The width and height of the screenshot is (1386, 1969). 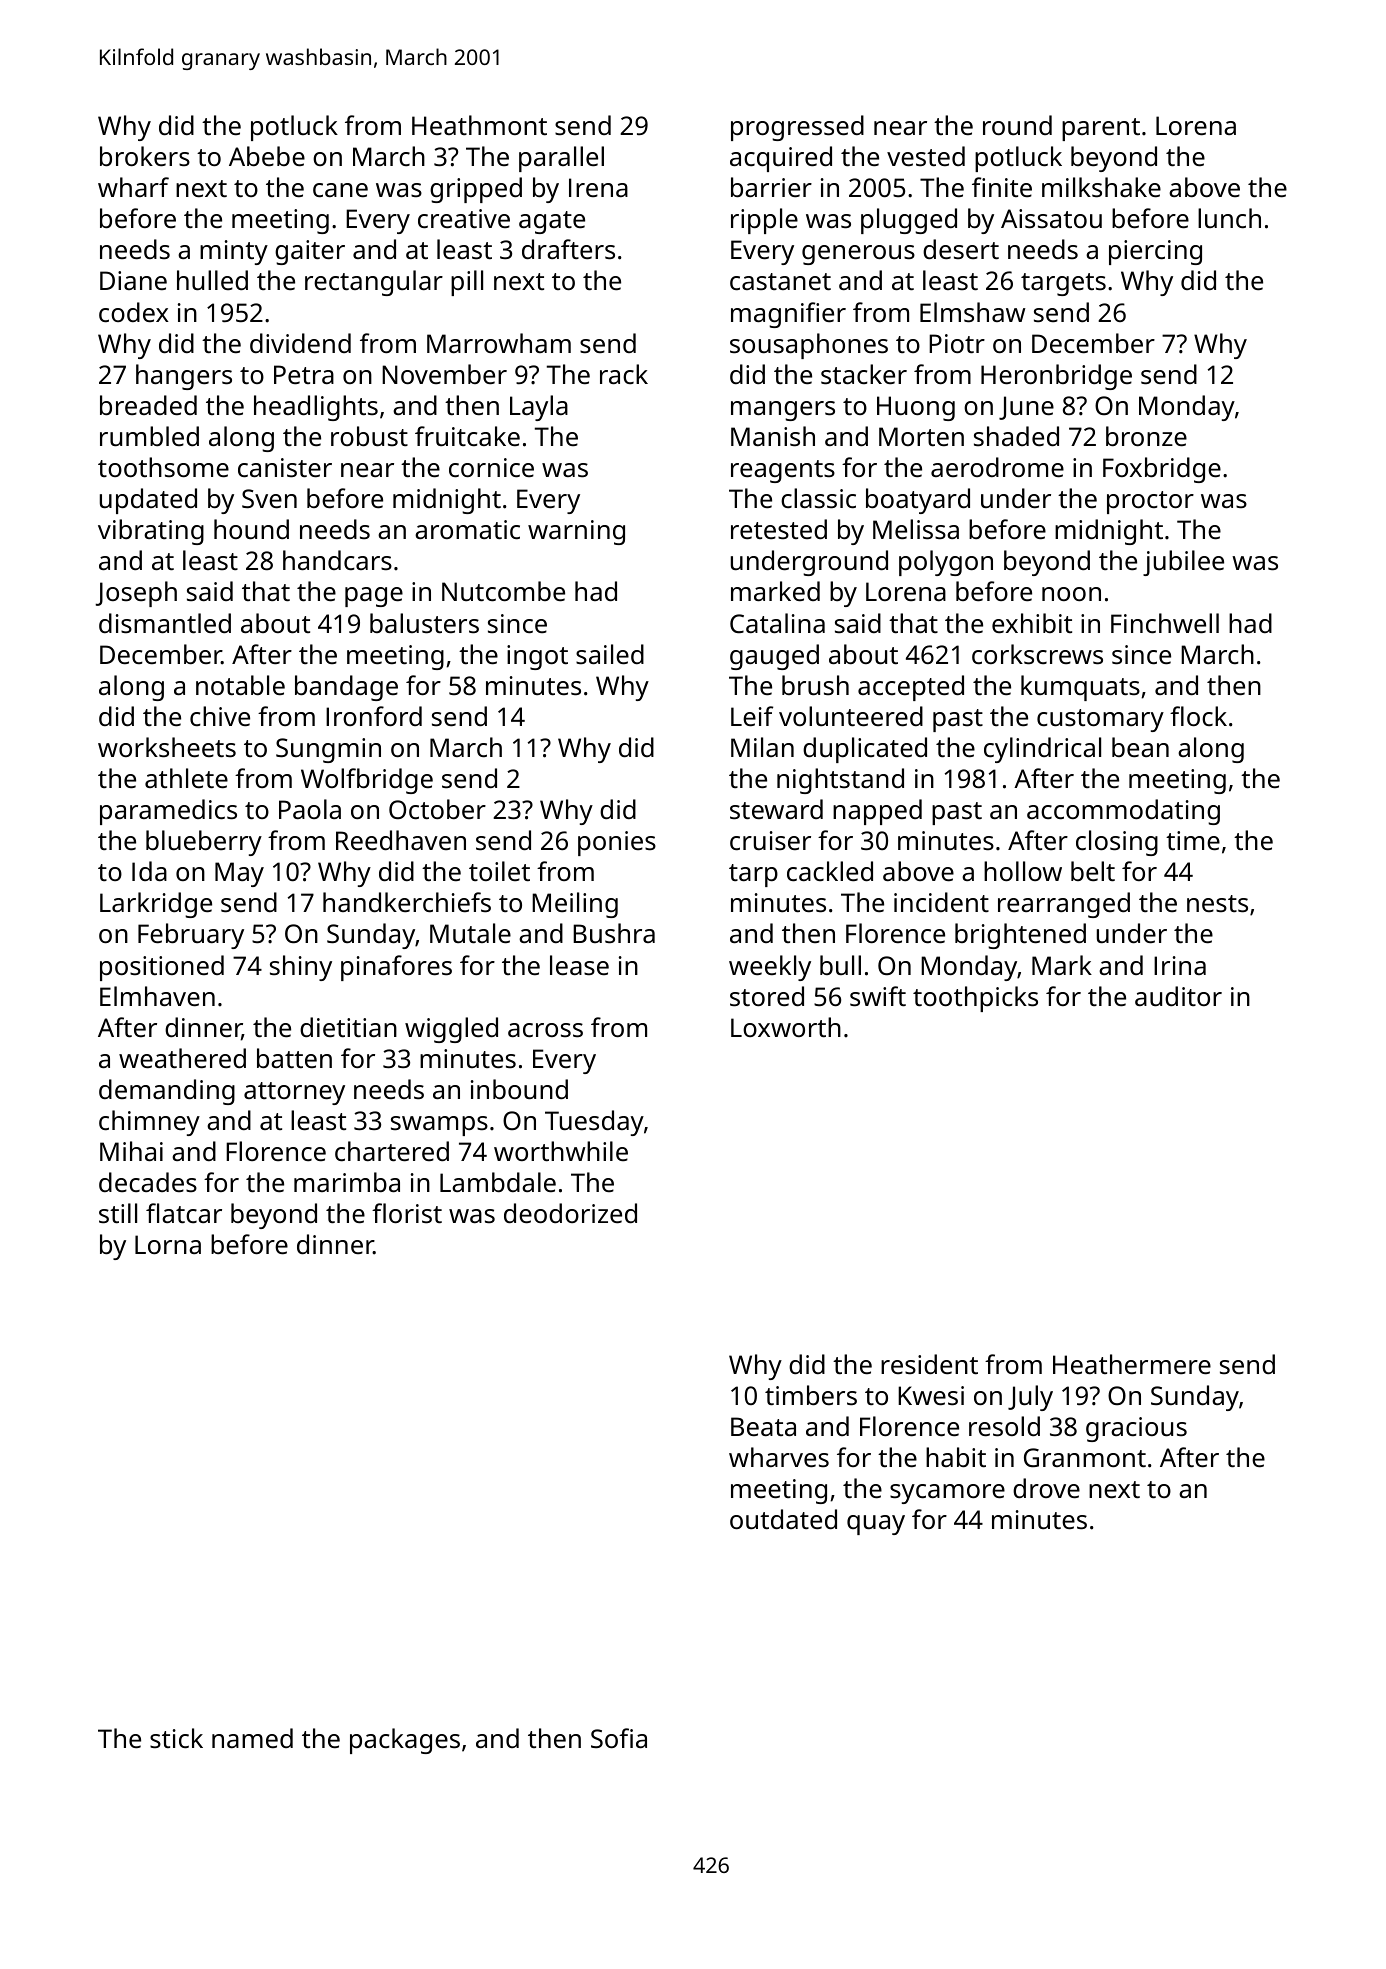 What do you see at coordinates (1101, 129) in the screenshot?
I see `parent` at bounding box center [1101, 129].
